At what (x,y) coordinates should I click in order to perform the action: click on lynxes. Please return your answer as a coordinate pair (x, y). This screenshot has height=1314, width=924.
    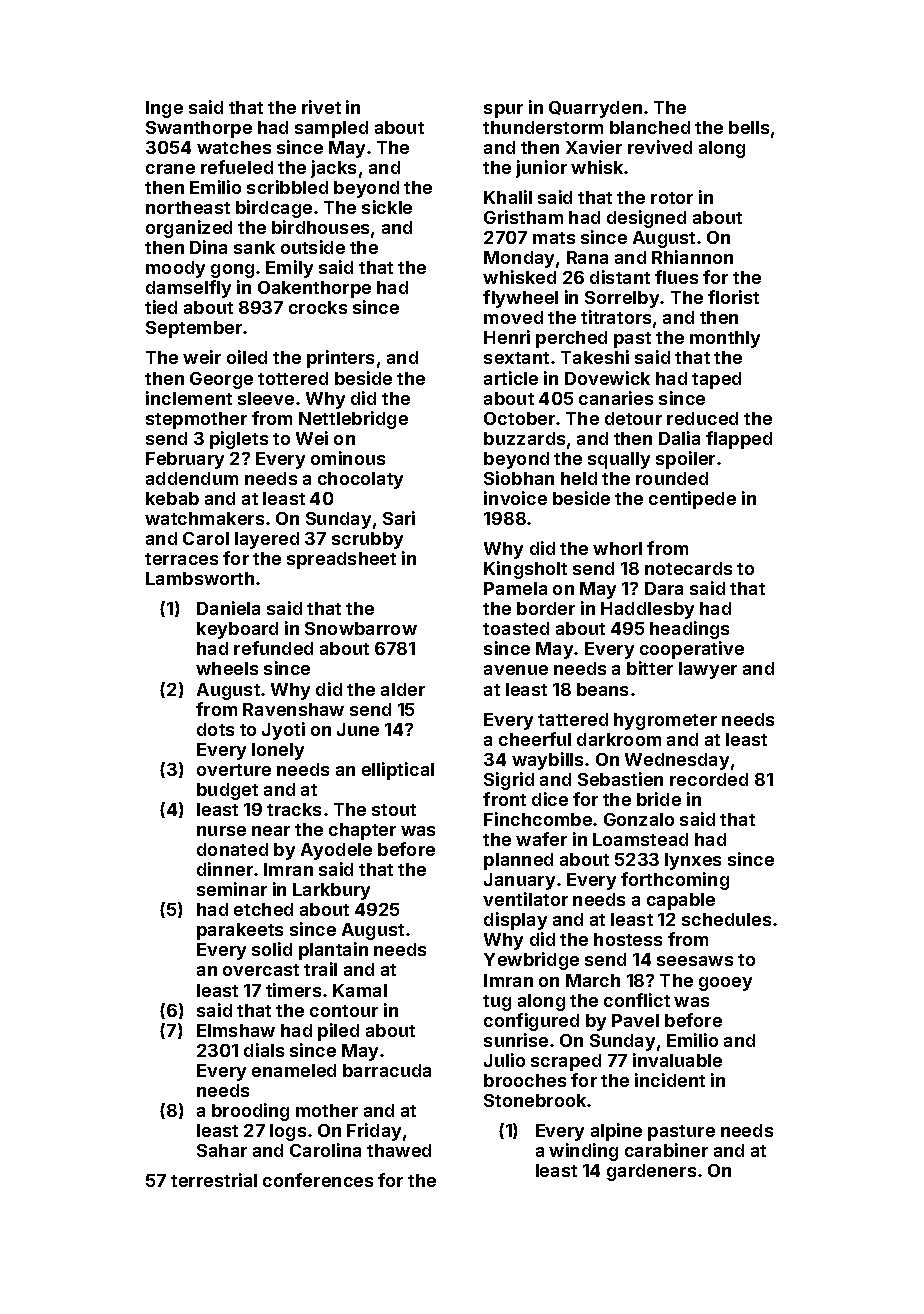
    Looking at the image, I should click on (693, 861).
